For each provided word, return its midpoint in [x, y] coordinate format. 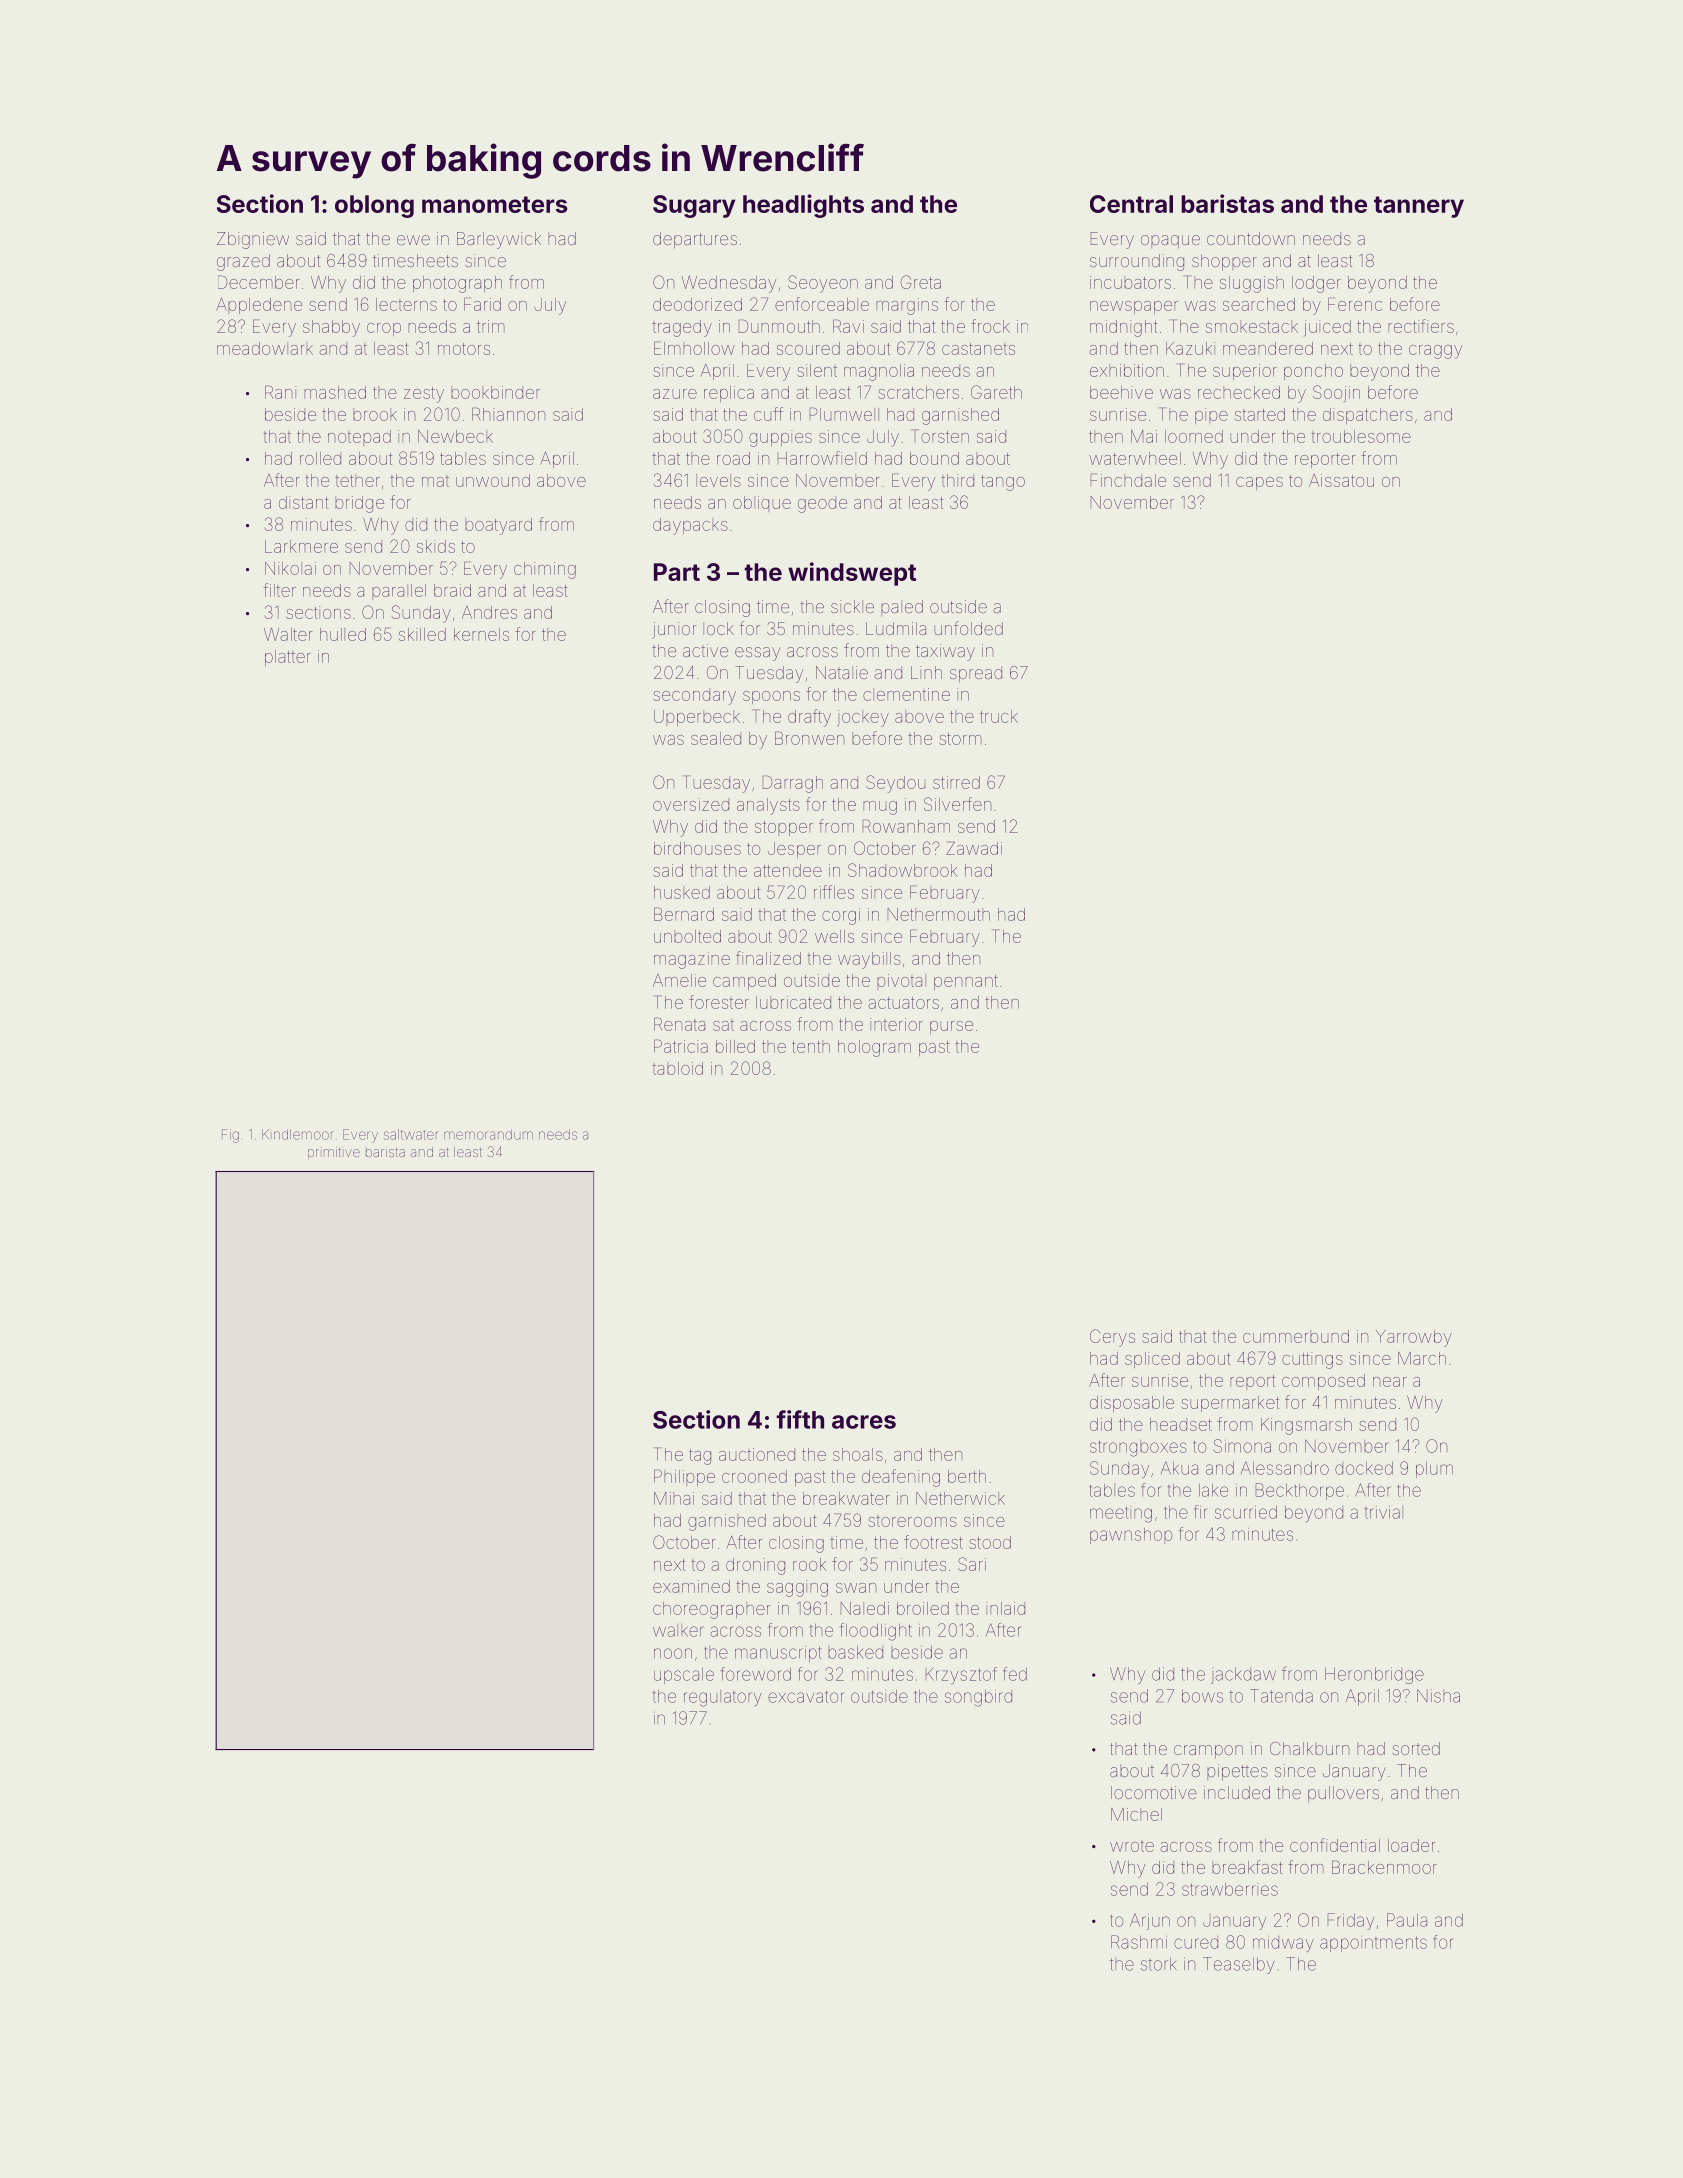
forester [719, 1002]
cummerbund [1296, 1336]
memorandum [488, 1134]
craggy [1435, 352]
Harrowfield [822, 458]
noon [673, 1653]
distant [304, 502]
